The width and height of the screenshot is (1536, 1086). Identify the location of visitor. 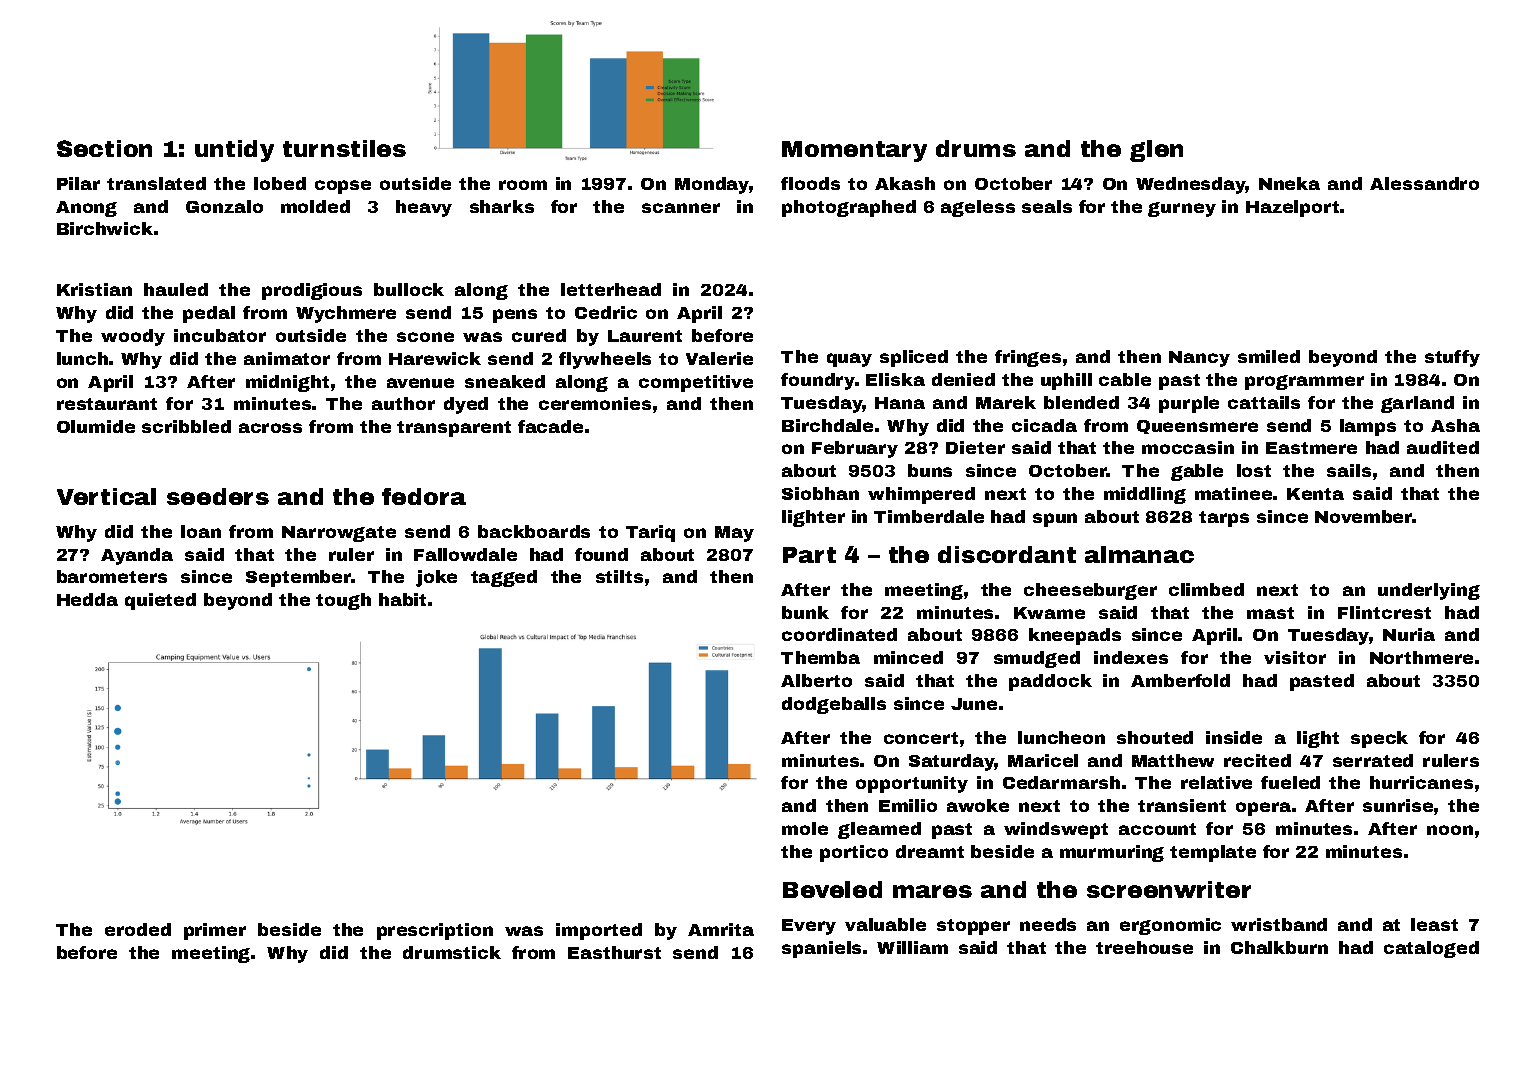
(1295, 657).
